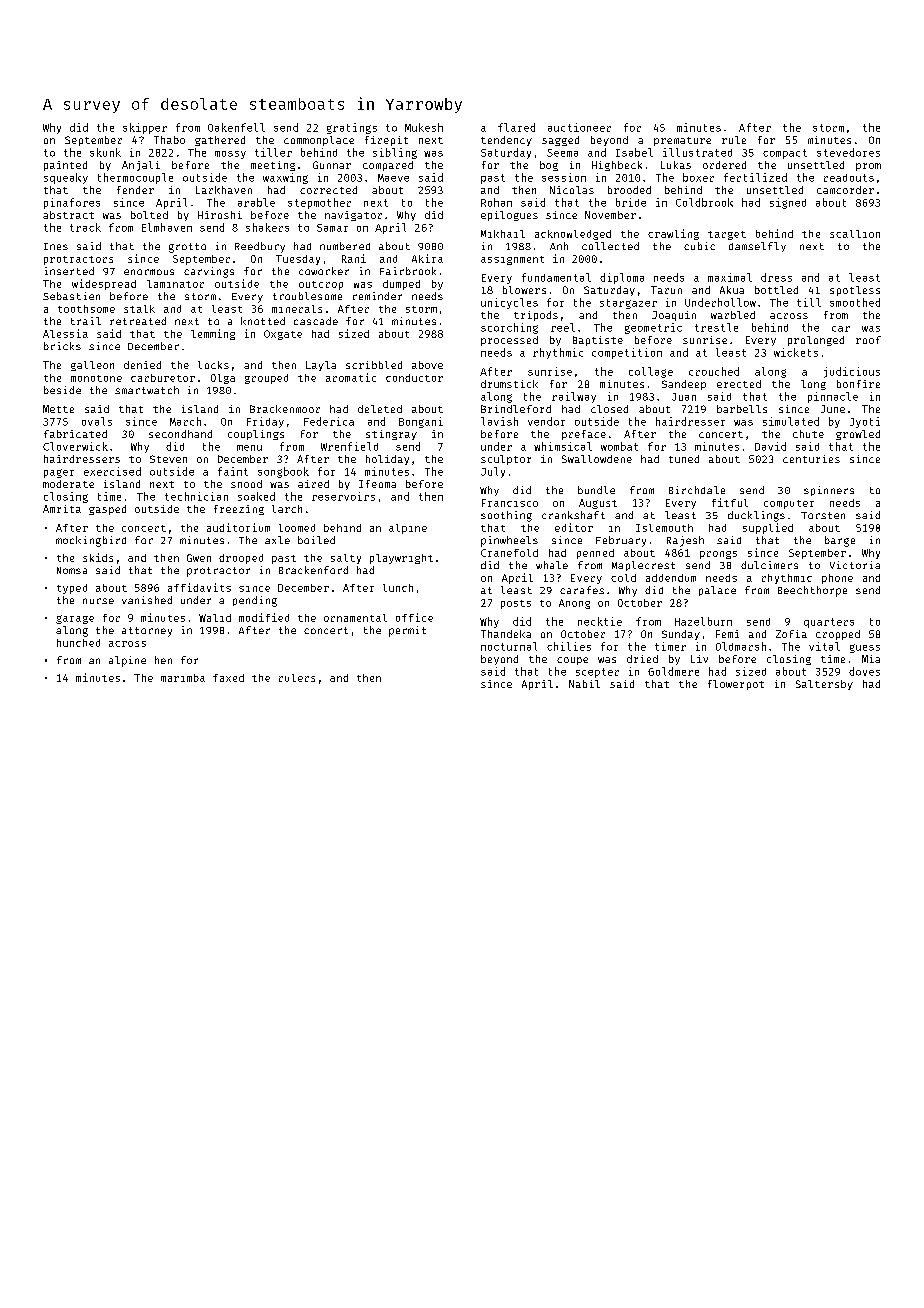 Image resolution: width=924 pixels, height=1308 pixels. What do you see at coordinates (343, 496) in the image?
I see `reservoirs` at bounding box center [343, 496].
